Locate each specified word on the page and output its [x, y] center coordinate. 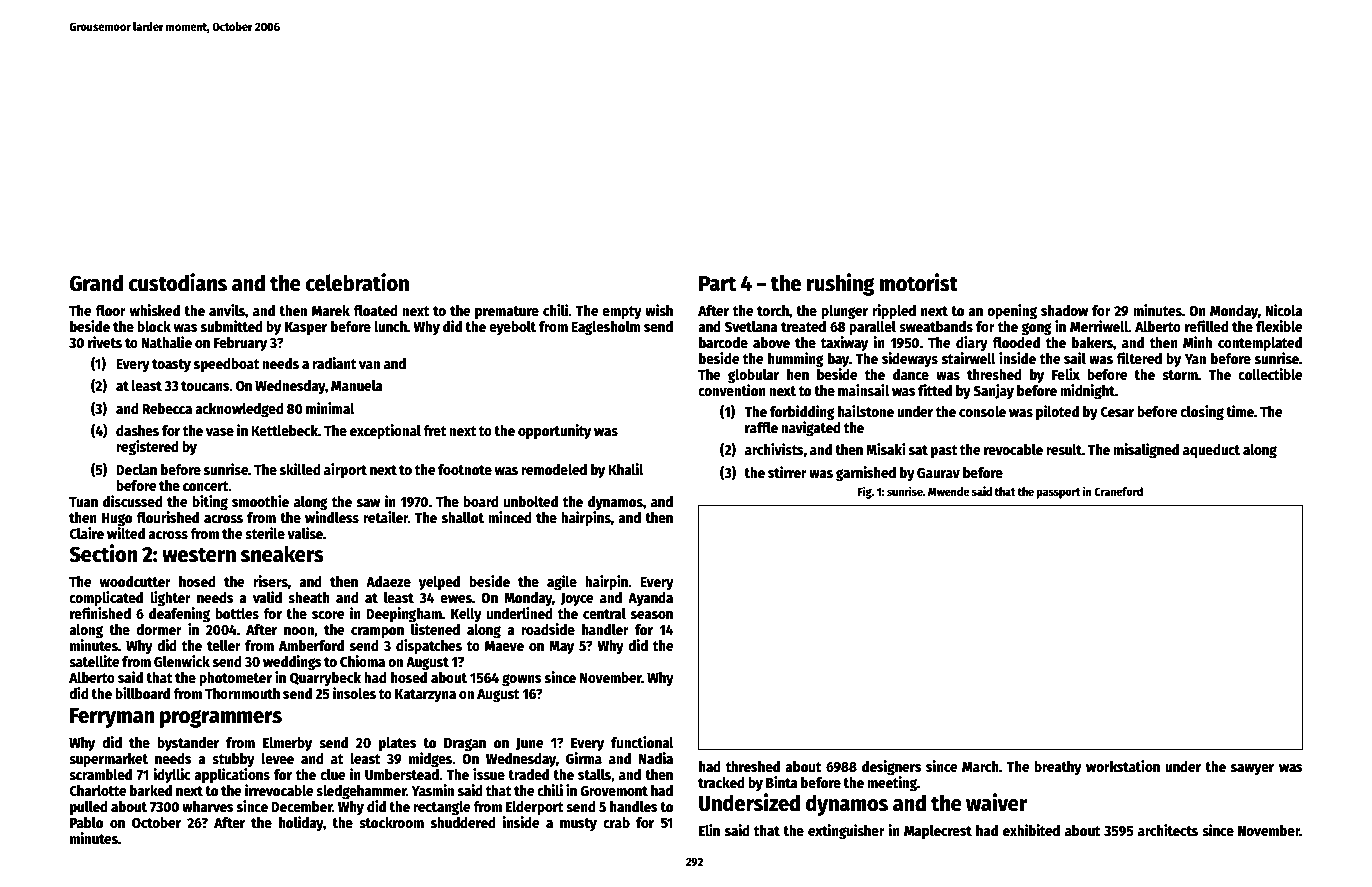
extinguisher [846, 831]
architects [1168, 830]
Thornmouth [242, 693]
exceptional [385, 431]
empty [622, 312]
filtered [1139, 358]
